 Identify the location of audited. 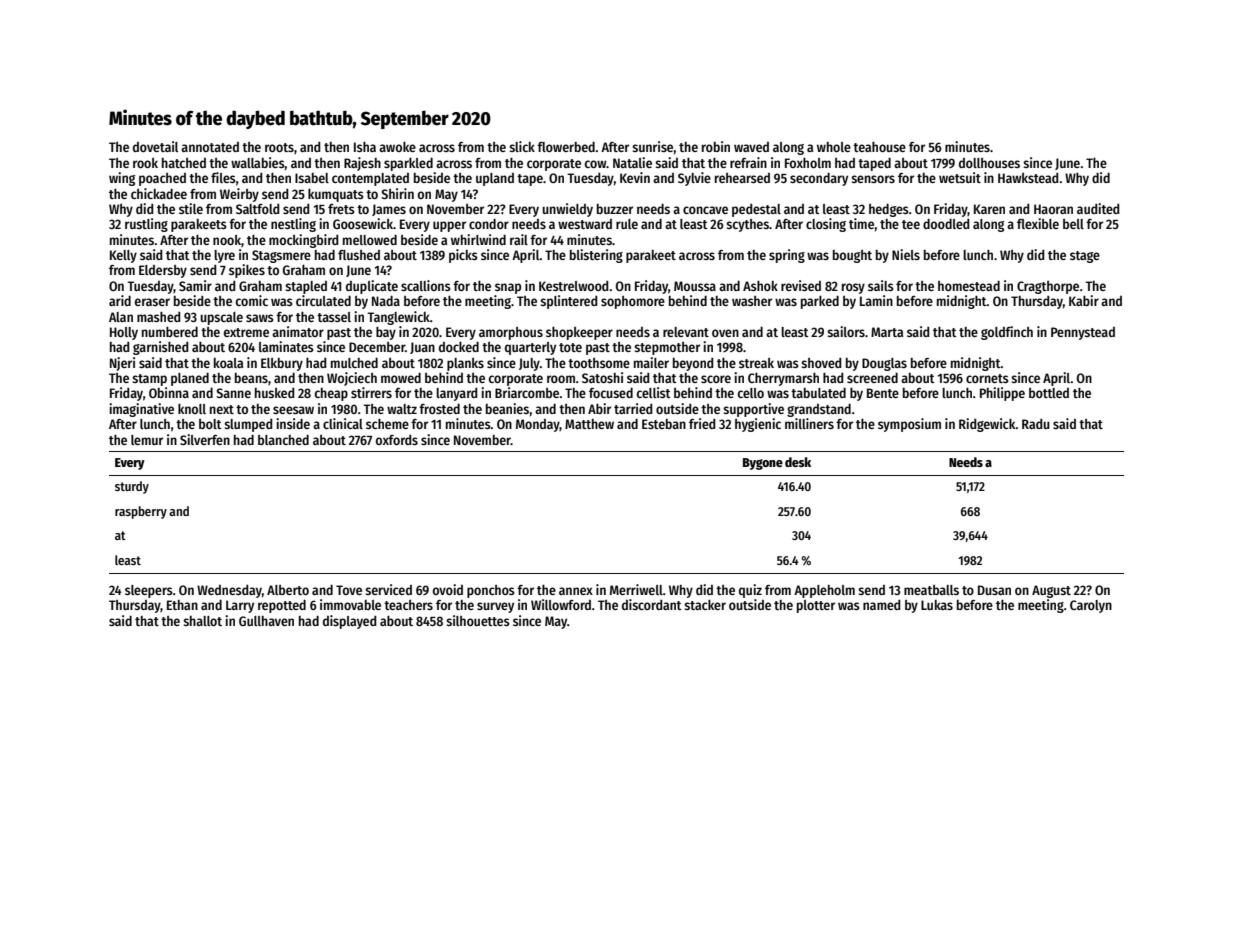
(1098, 208).
